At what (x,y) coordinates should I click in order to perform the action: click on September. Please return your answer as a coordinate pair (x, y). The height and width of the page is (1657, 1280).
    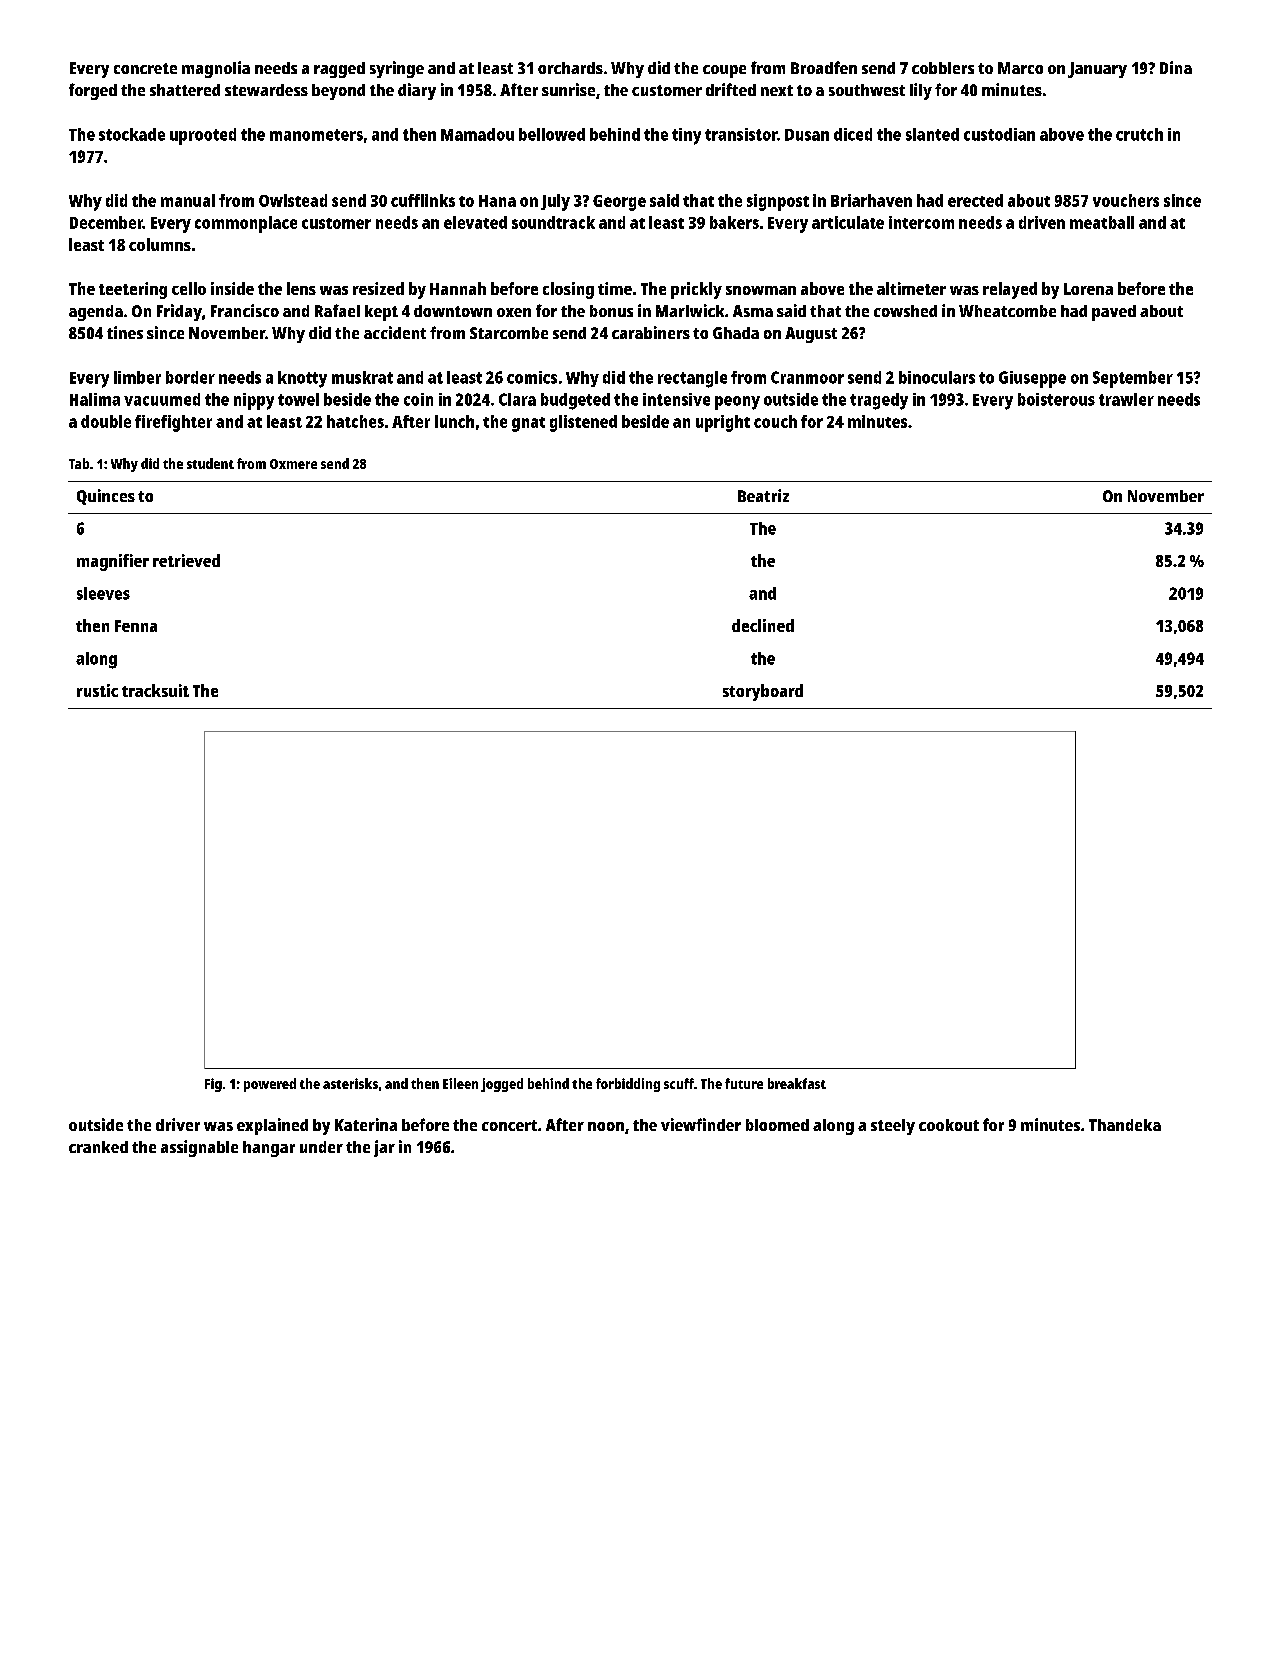
    Looking at the image, I should click on (1133, 379).
